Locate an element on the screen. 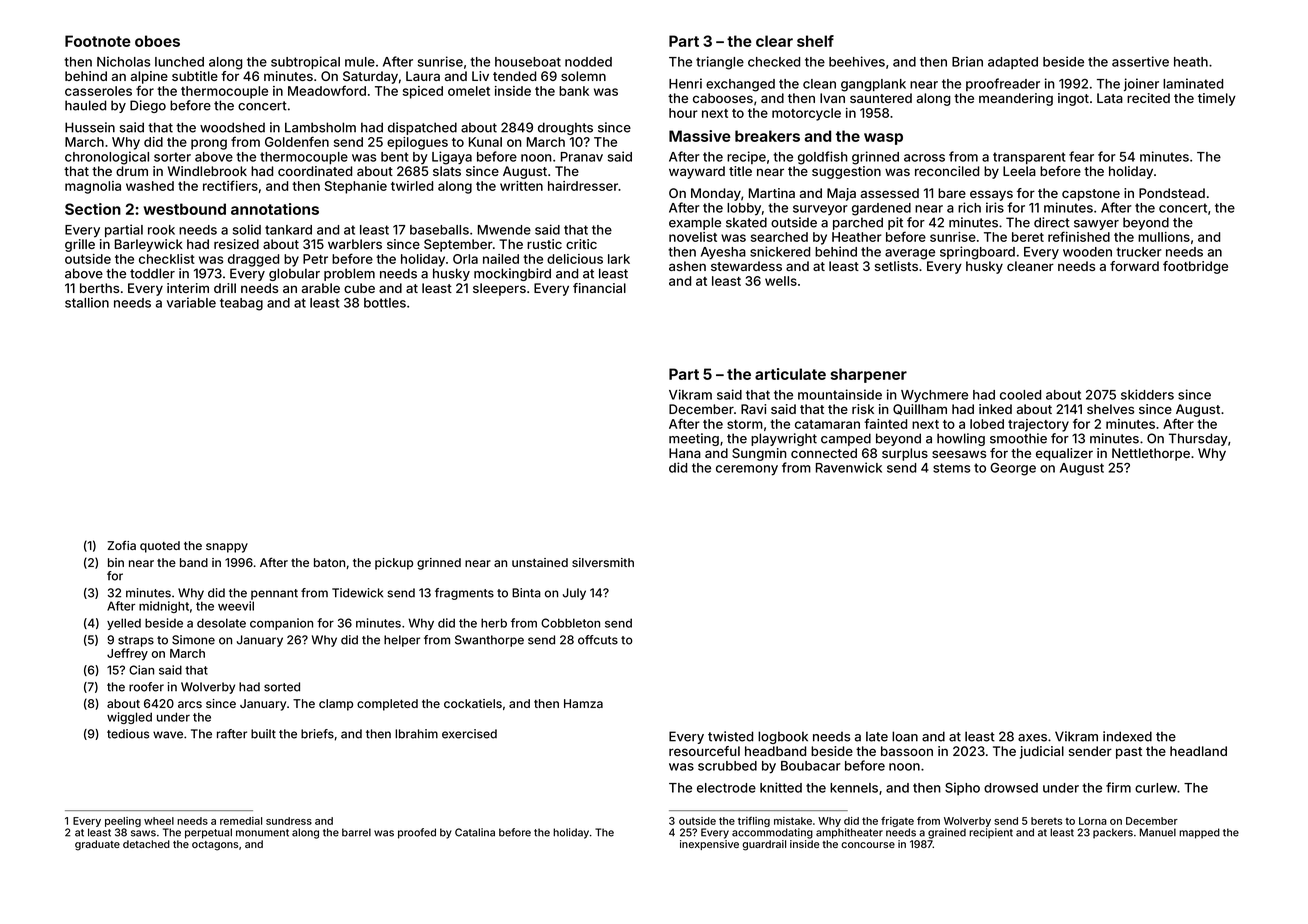  timely is located at coordinates (1217, 99).
